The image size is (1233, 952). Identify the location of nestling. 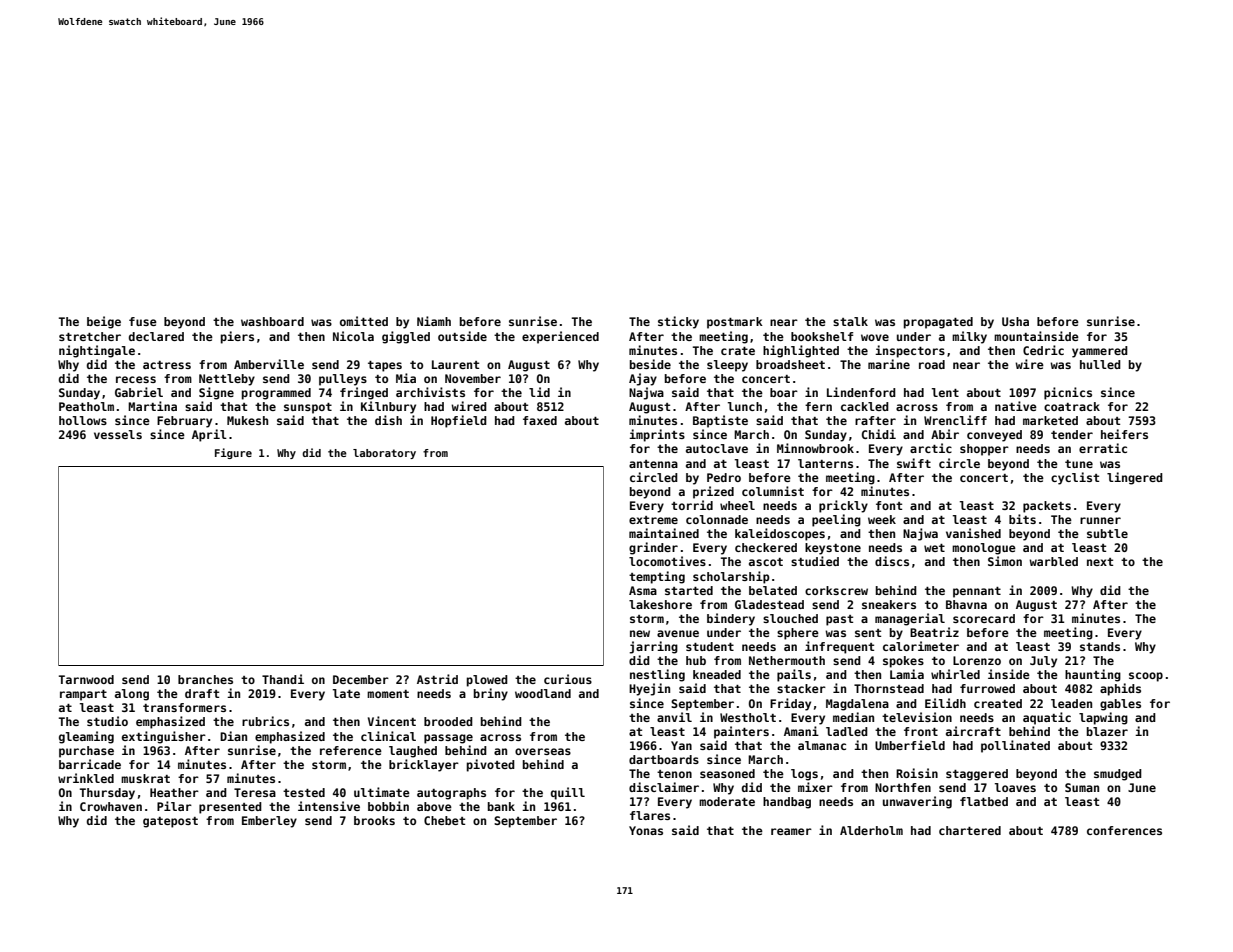
(657, 675).
